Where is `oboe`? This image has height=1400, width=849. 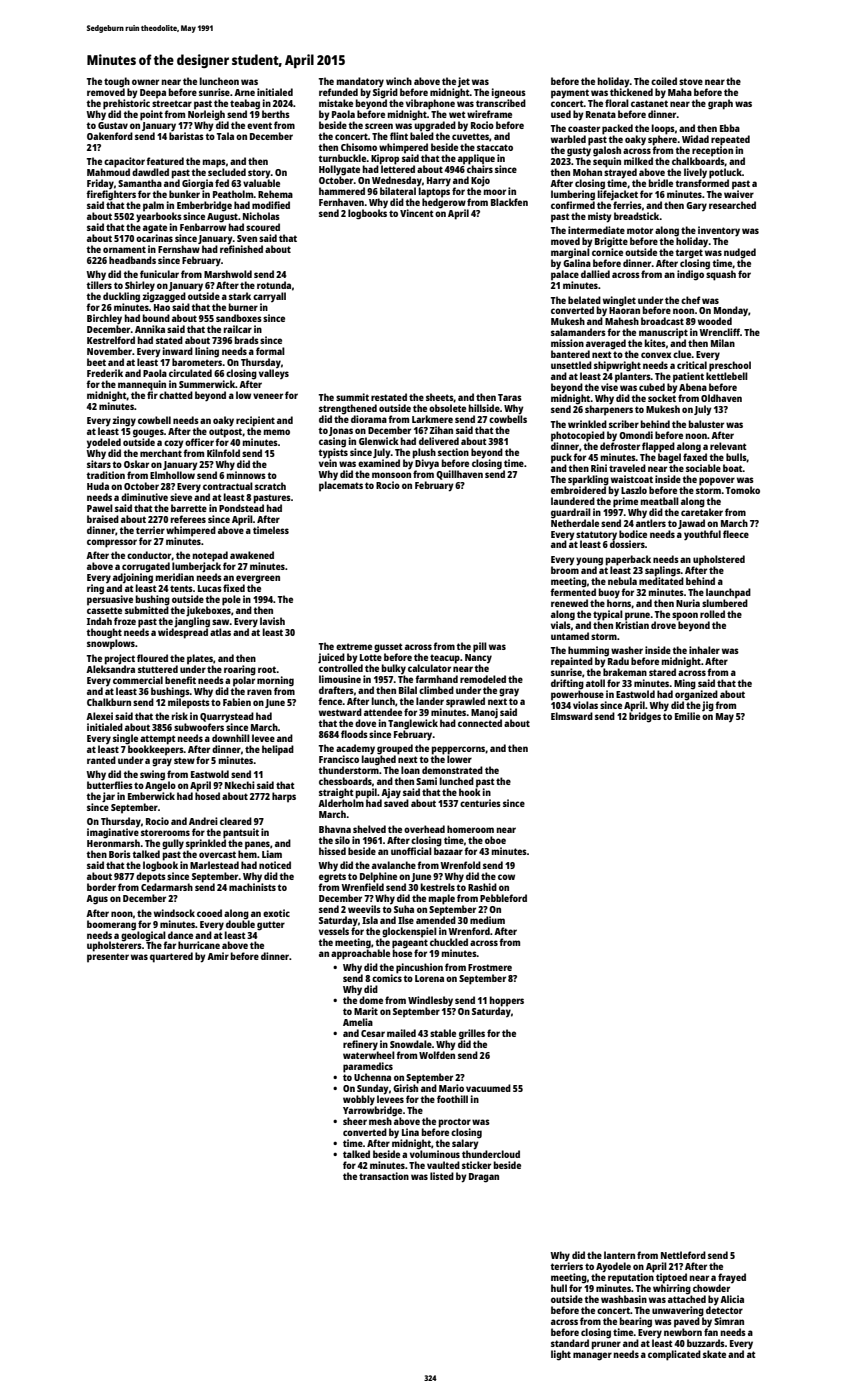
oboe is located at coordinates (495, 840).
